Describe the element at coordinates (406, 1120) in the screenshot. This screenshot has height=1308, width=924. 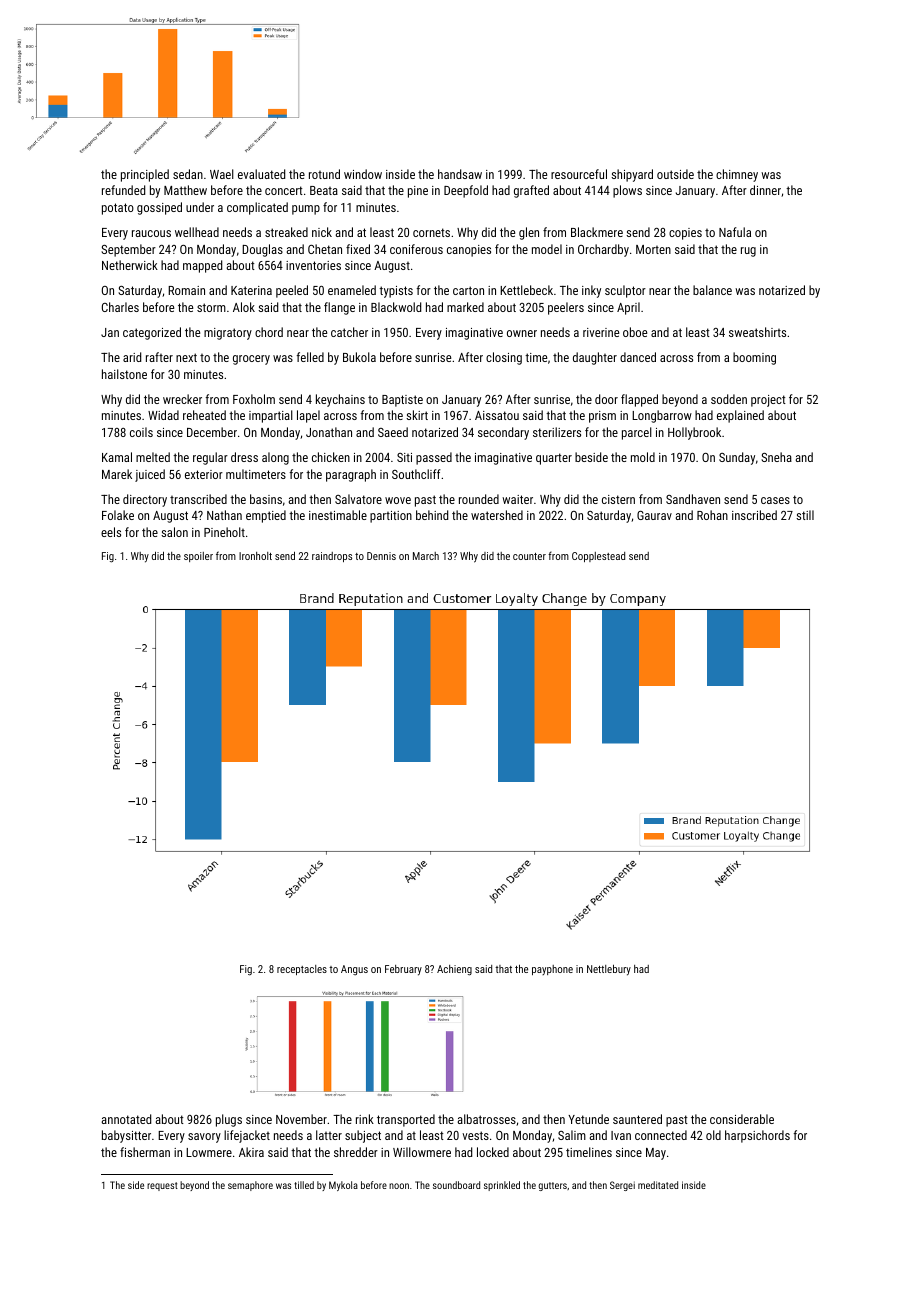
I see `transported` at that location.
